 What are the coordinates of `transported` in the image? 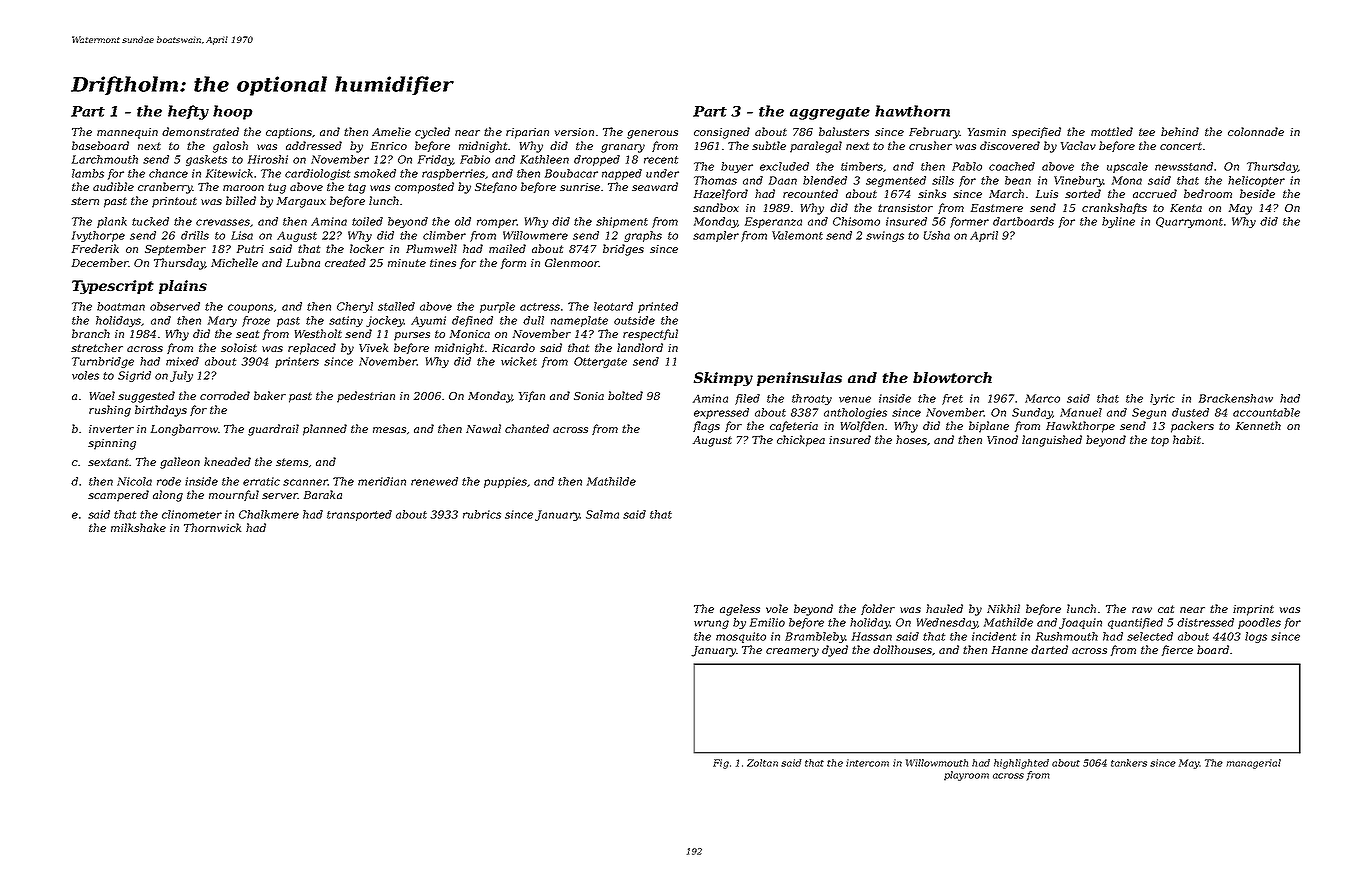 It's located at (359, 515).
